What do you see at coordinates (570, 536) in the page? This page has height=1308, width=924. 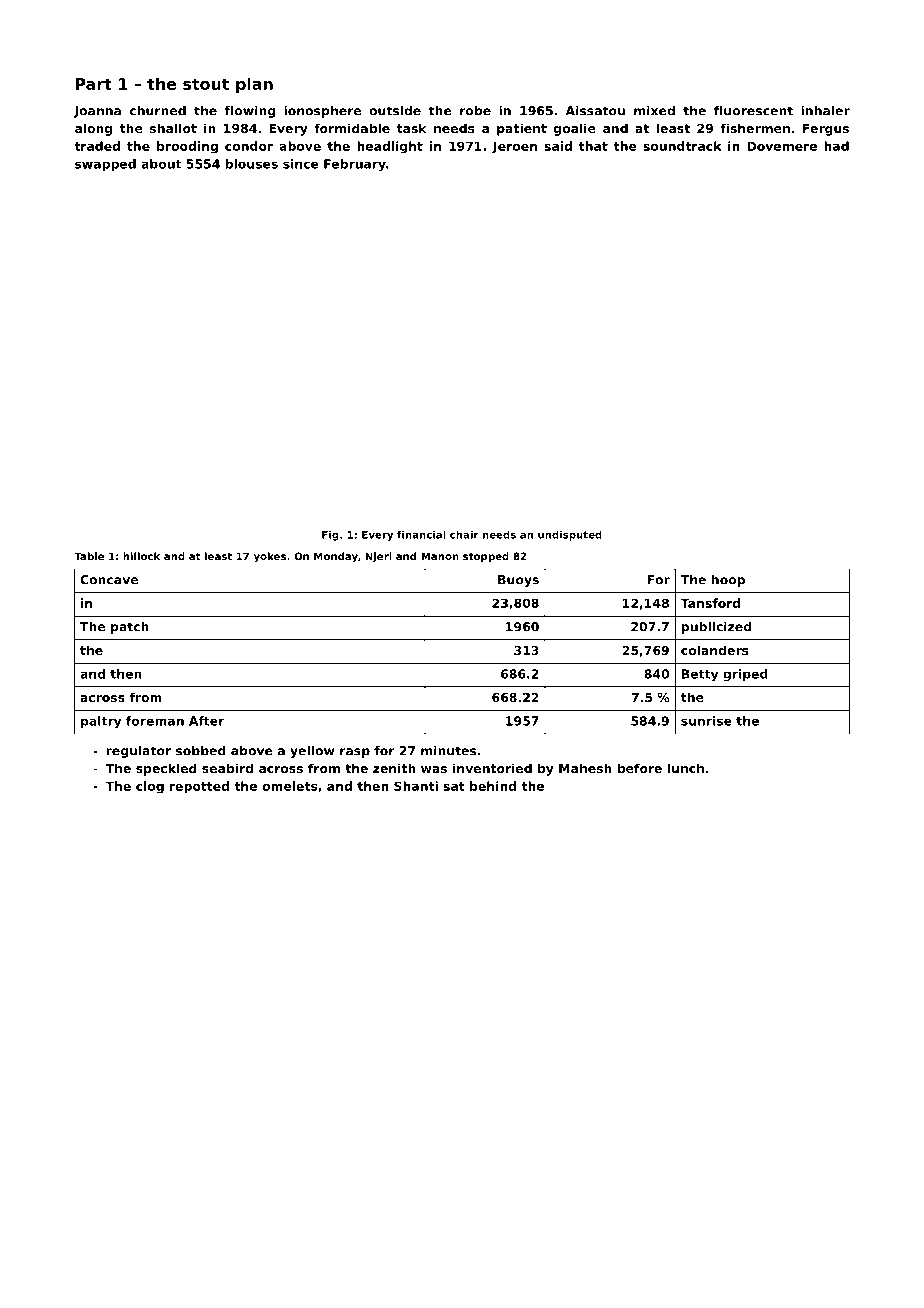 I see `undisputed` at bounding box center [570, 536].
